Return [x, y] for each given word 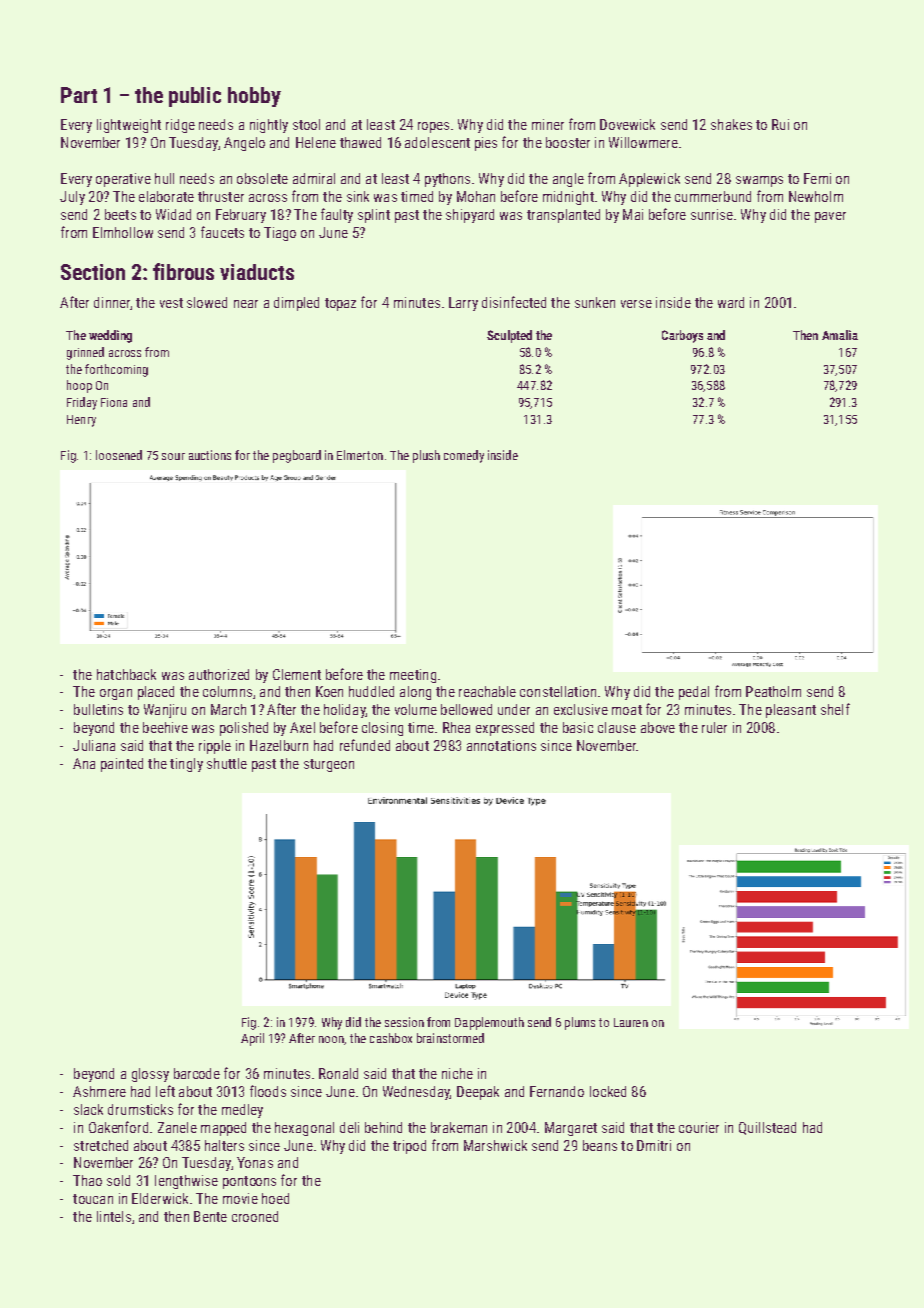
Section [93, 272]
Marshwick [495, 1145]
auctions [210, 455]
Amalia [840, 335]
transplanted [563, 216]
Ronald [338, 1073]
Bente [210, 1216]
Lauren [631, 1022]
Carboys [682, 336]
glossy [150, 1075]
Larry [463, 304]
